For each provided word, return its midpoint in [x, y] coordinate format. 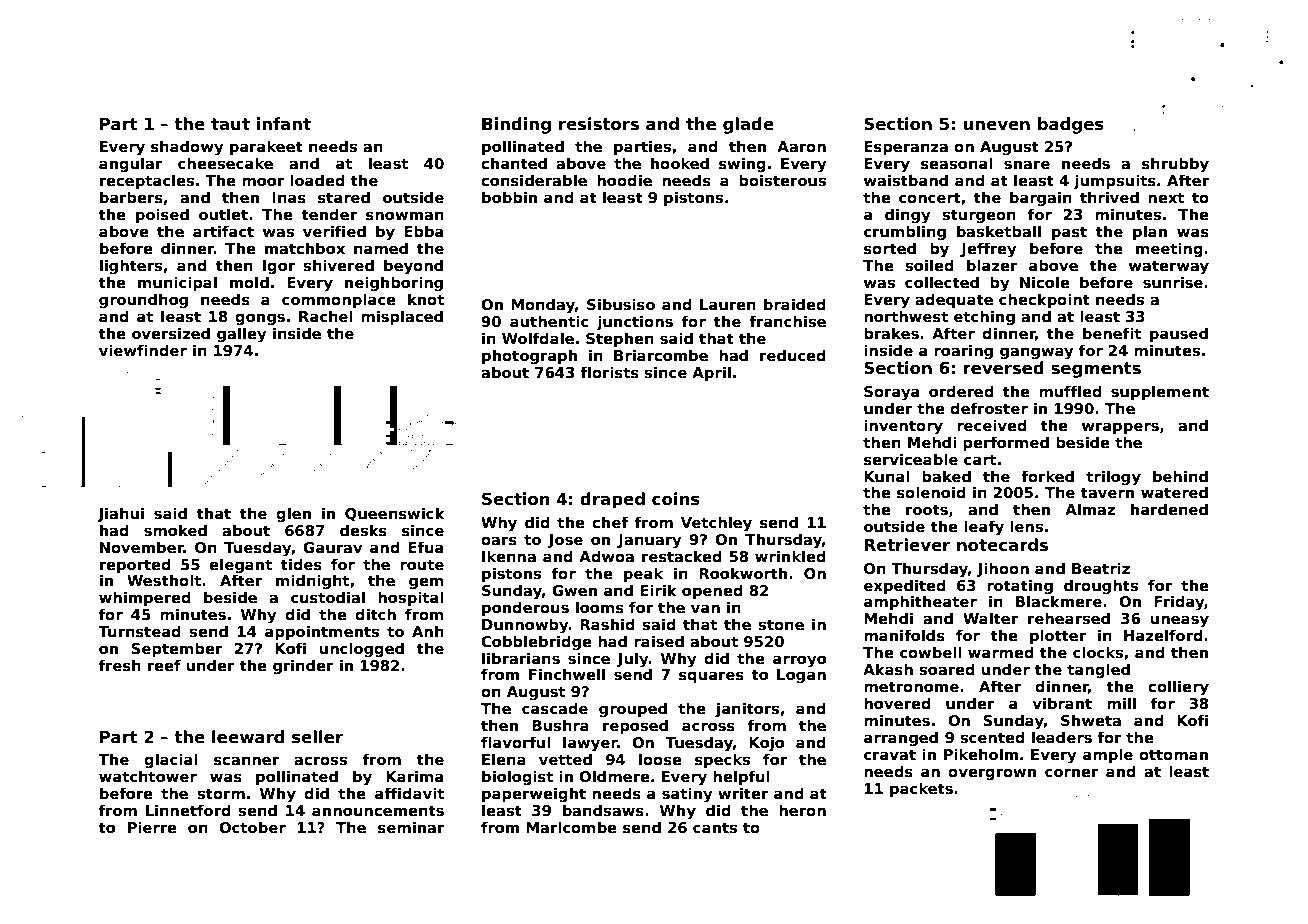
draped [612, 500]
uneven [996, 125]
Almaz [1090, 509]
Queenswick [395, 514]
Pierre [152, 827]
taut [230, 124]
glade [748, 125]
